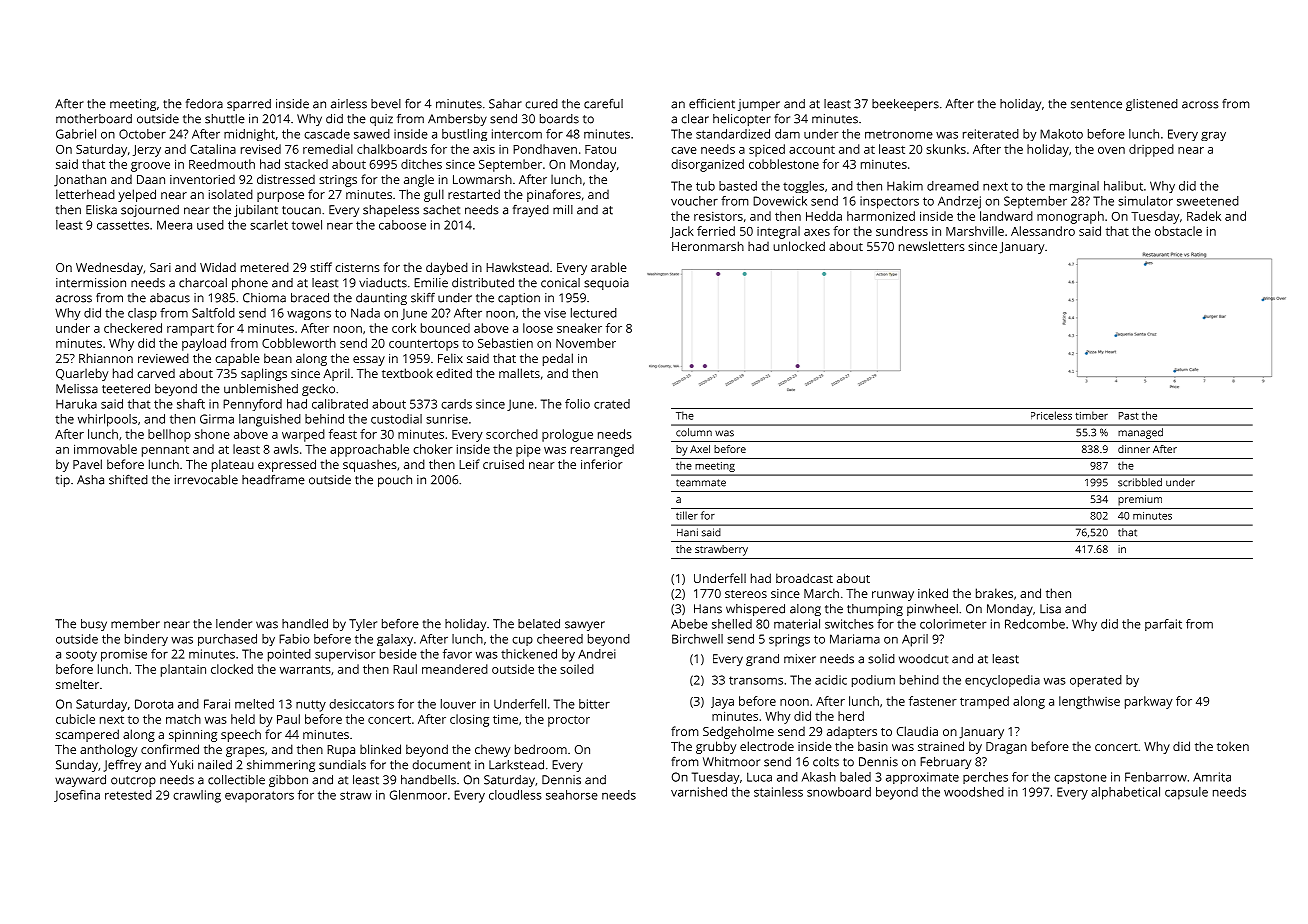 The height and width of the document is (924, 1308). What do you see at coordinates (1070, 217) in the document?
I see `monograph` at bounding box center [1070, 217].
